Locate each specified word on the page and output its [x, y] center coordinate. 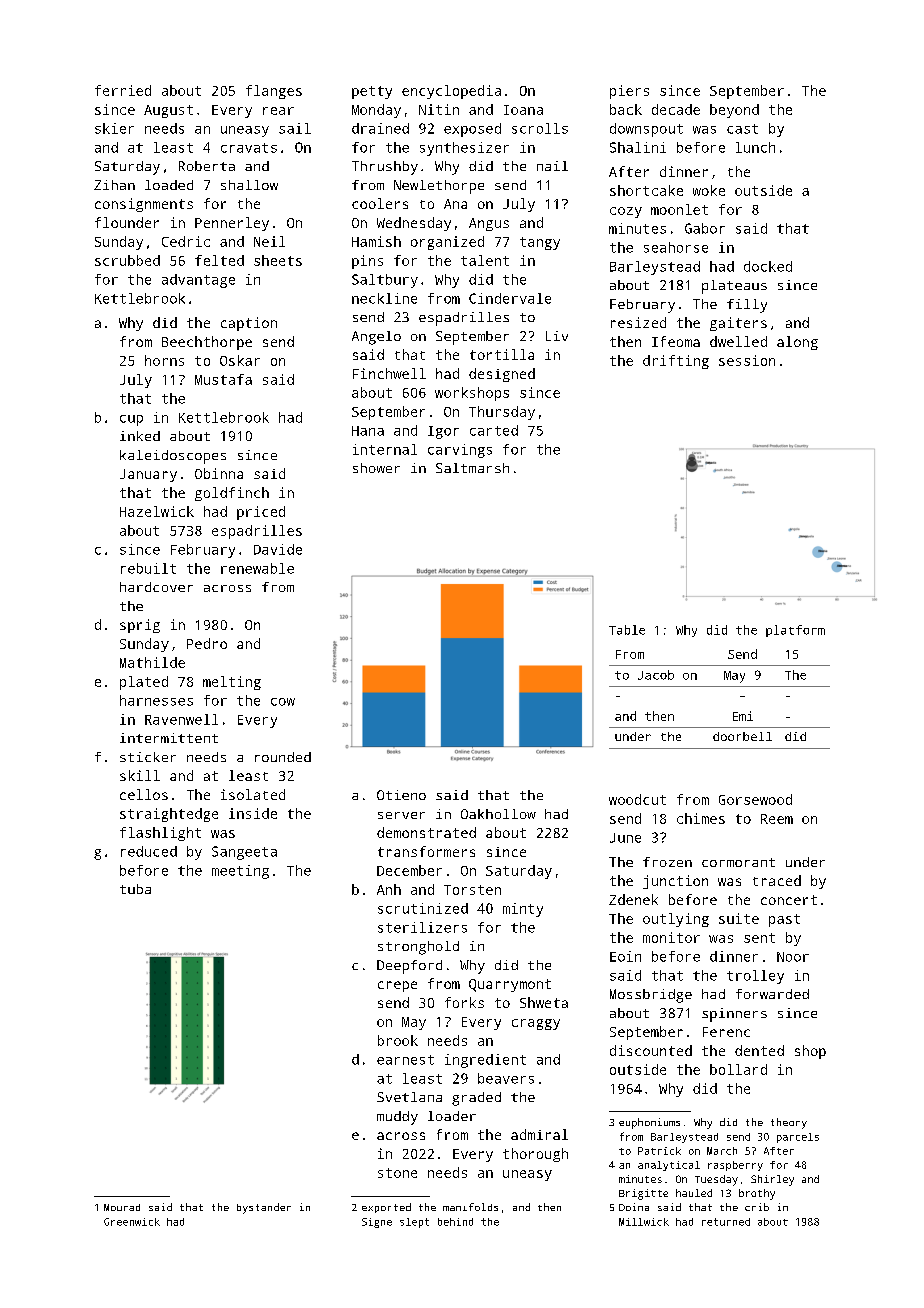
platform [795, 631]
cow [283, 702]
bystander [264, 1208]
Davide [278, 549]
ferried [123, 90]
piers [629, 92]
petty [372, 92]
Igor [443, 432]
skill [140, 775]
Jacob [656, 675]
